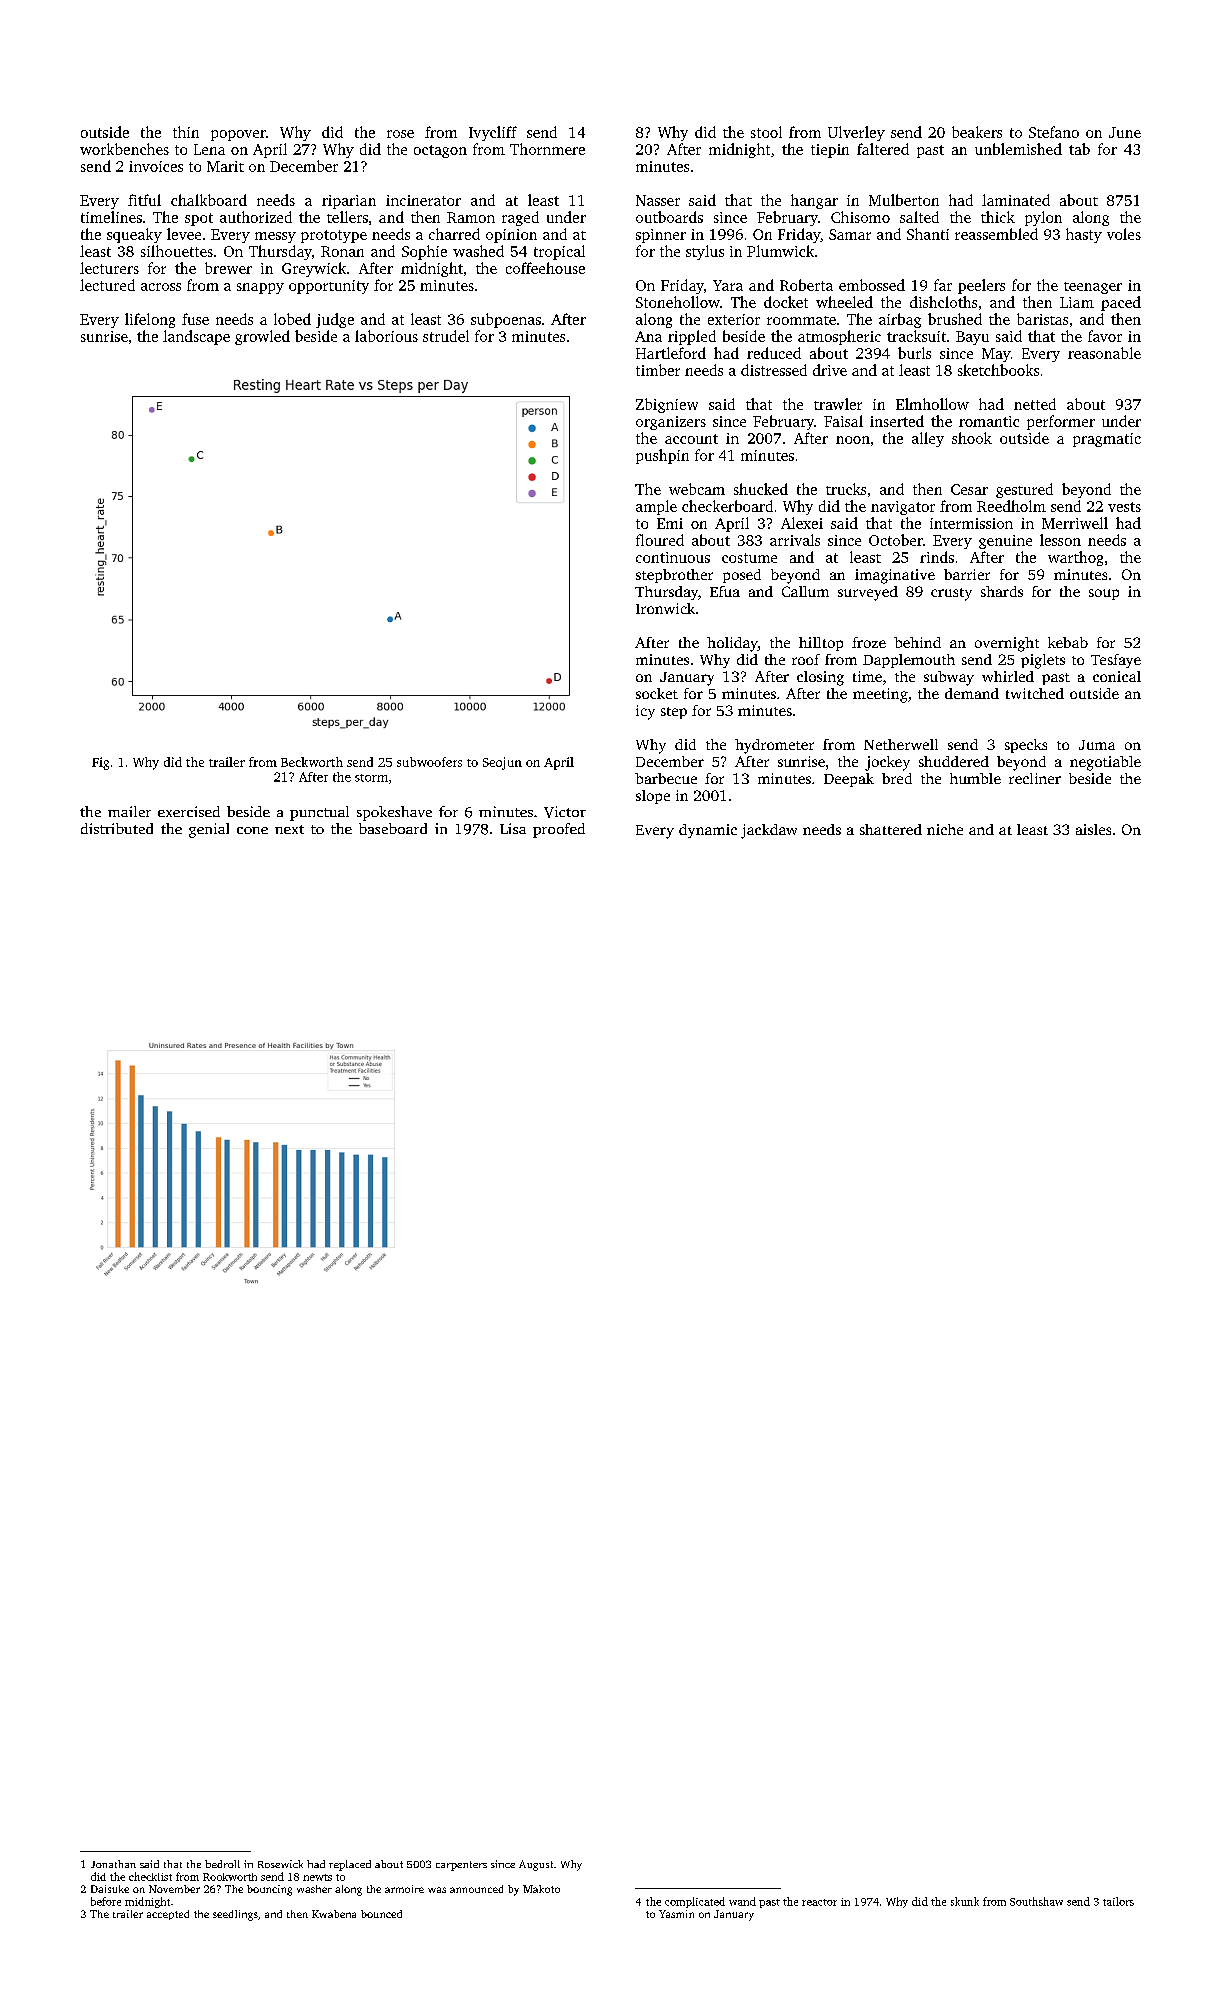  I want to click on complicated, so click(695, 1902).
